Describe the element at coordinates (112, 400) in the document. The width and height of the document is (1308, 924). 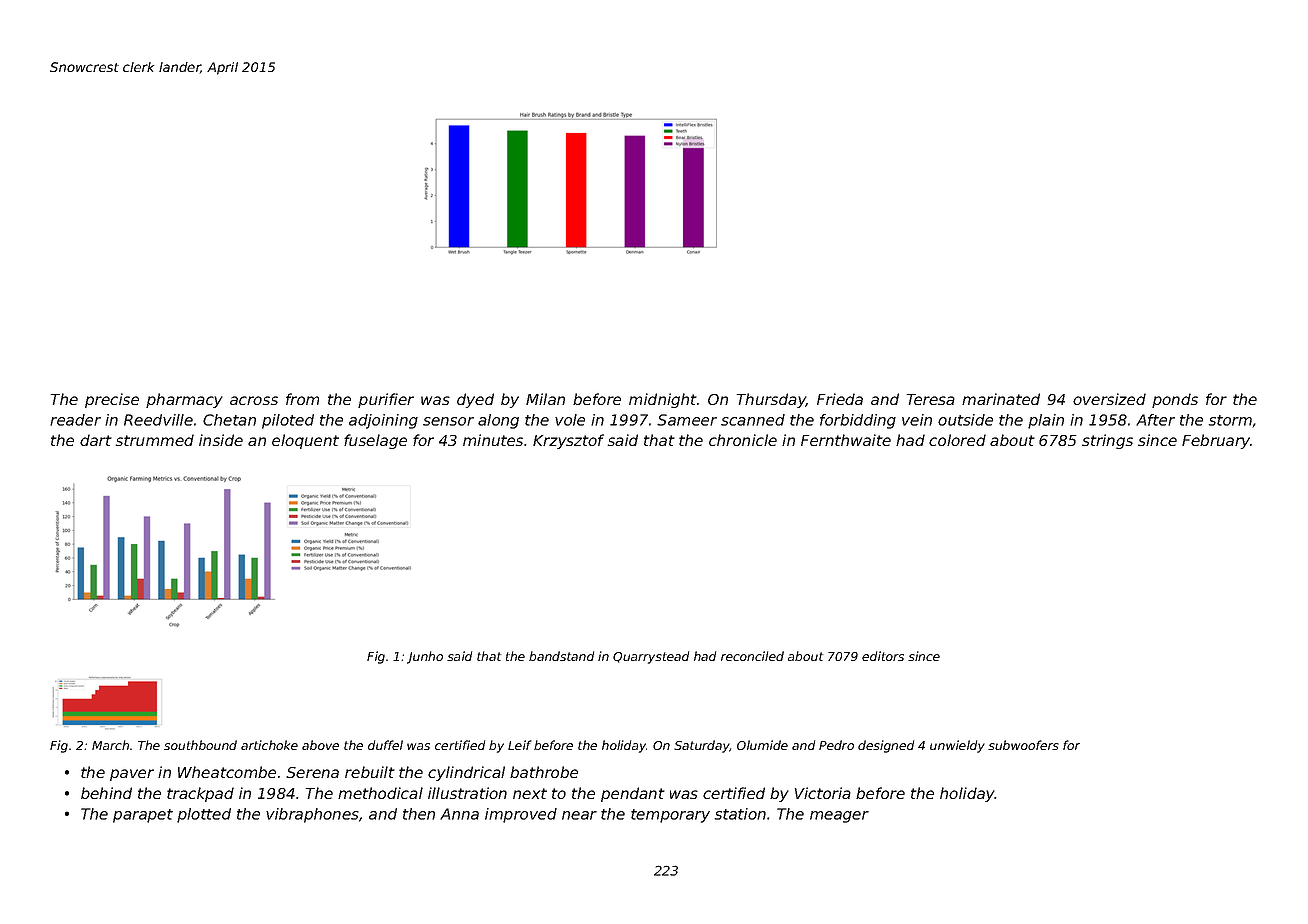
I see `precise` at that location.
